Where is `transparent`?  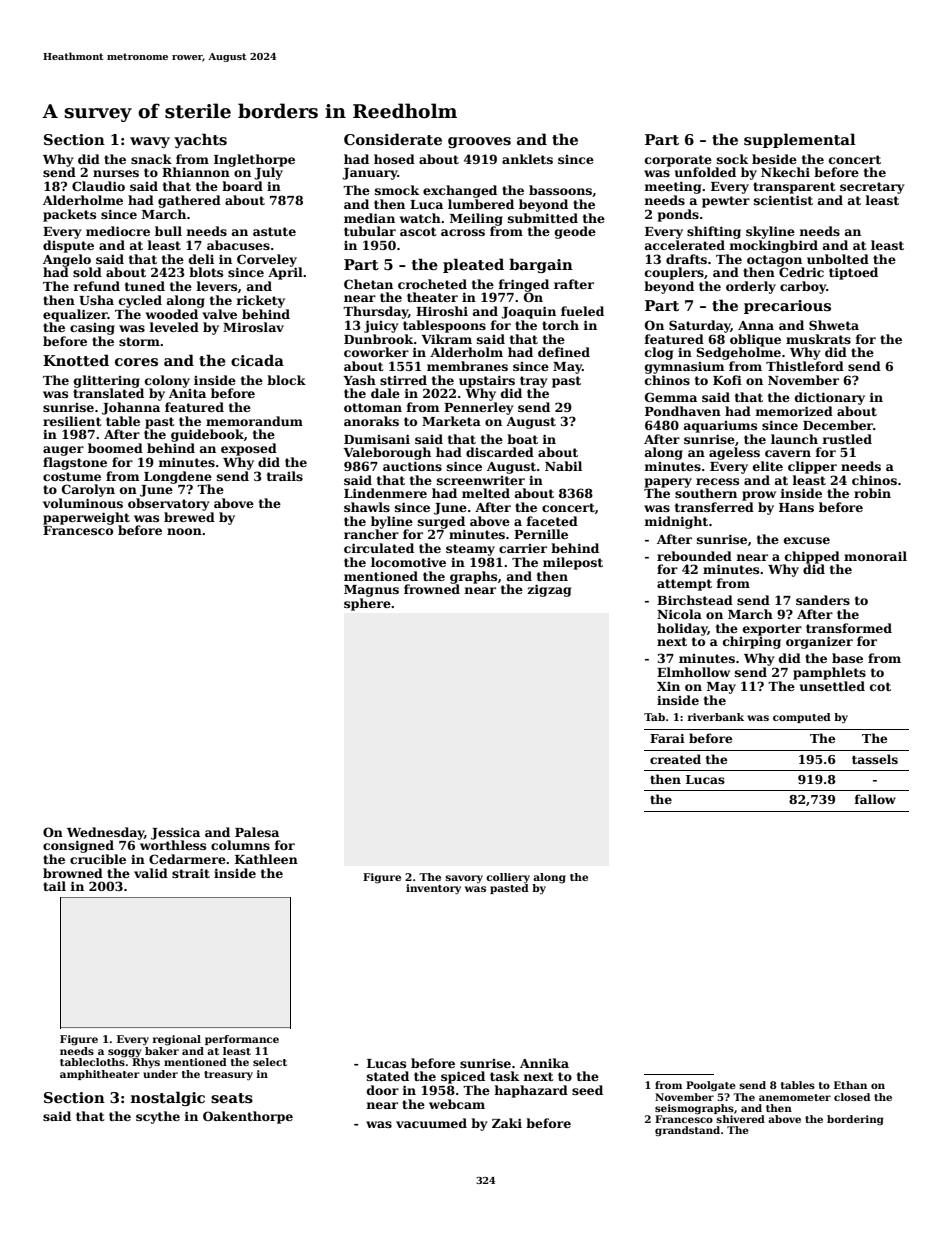
transparent is located at coordinates (794, 188).
